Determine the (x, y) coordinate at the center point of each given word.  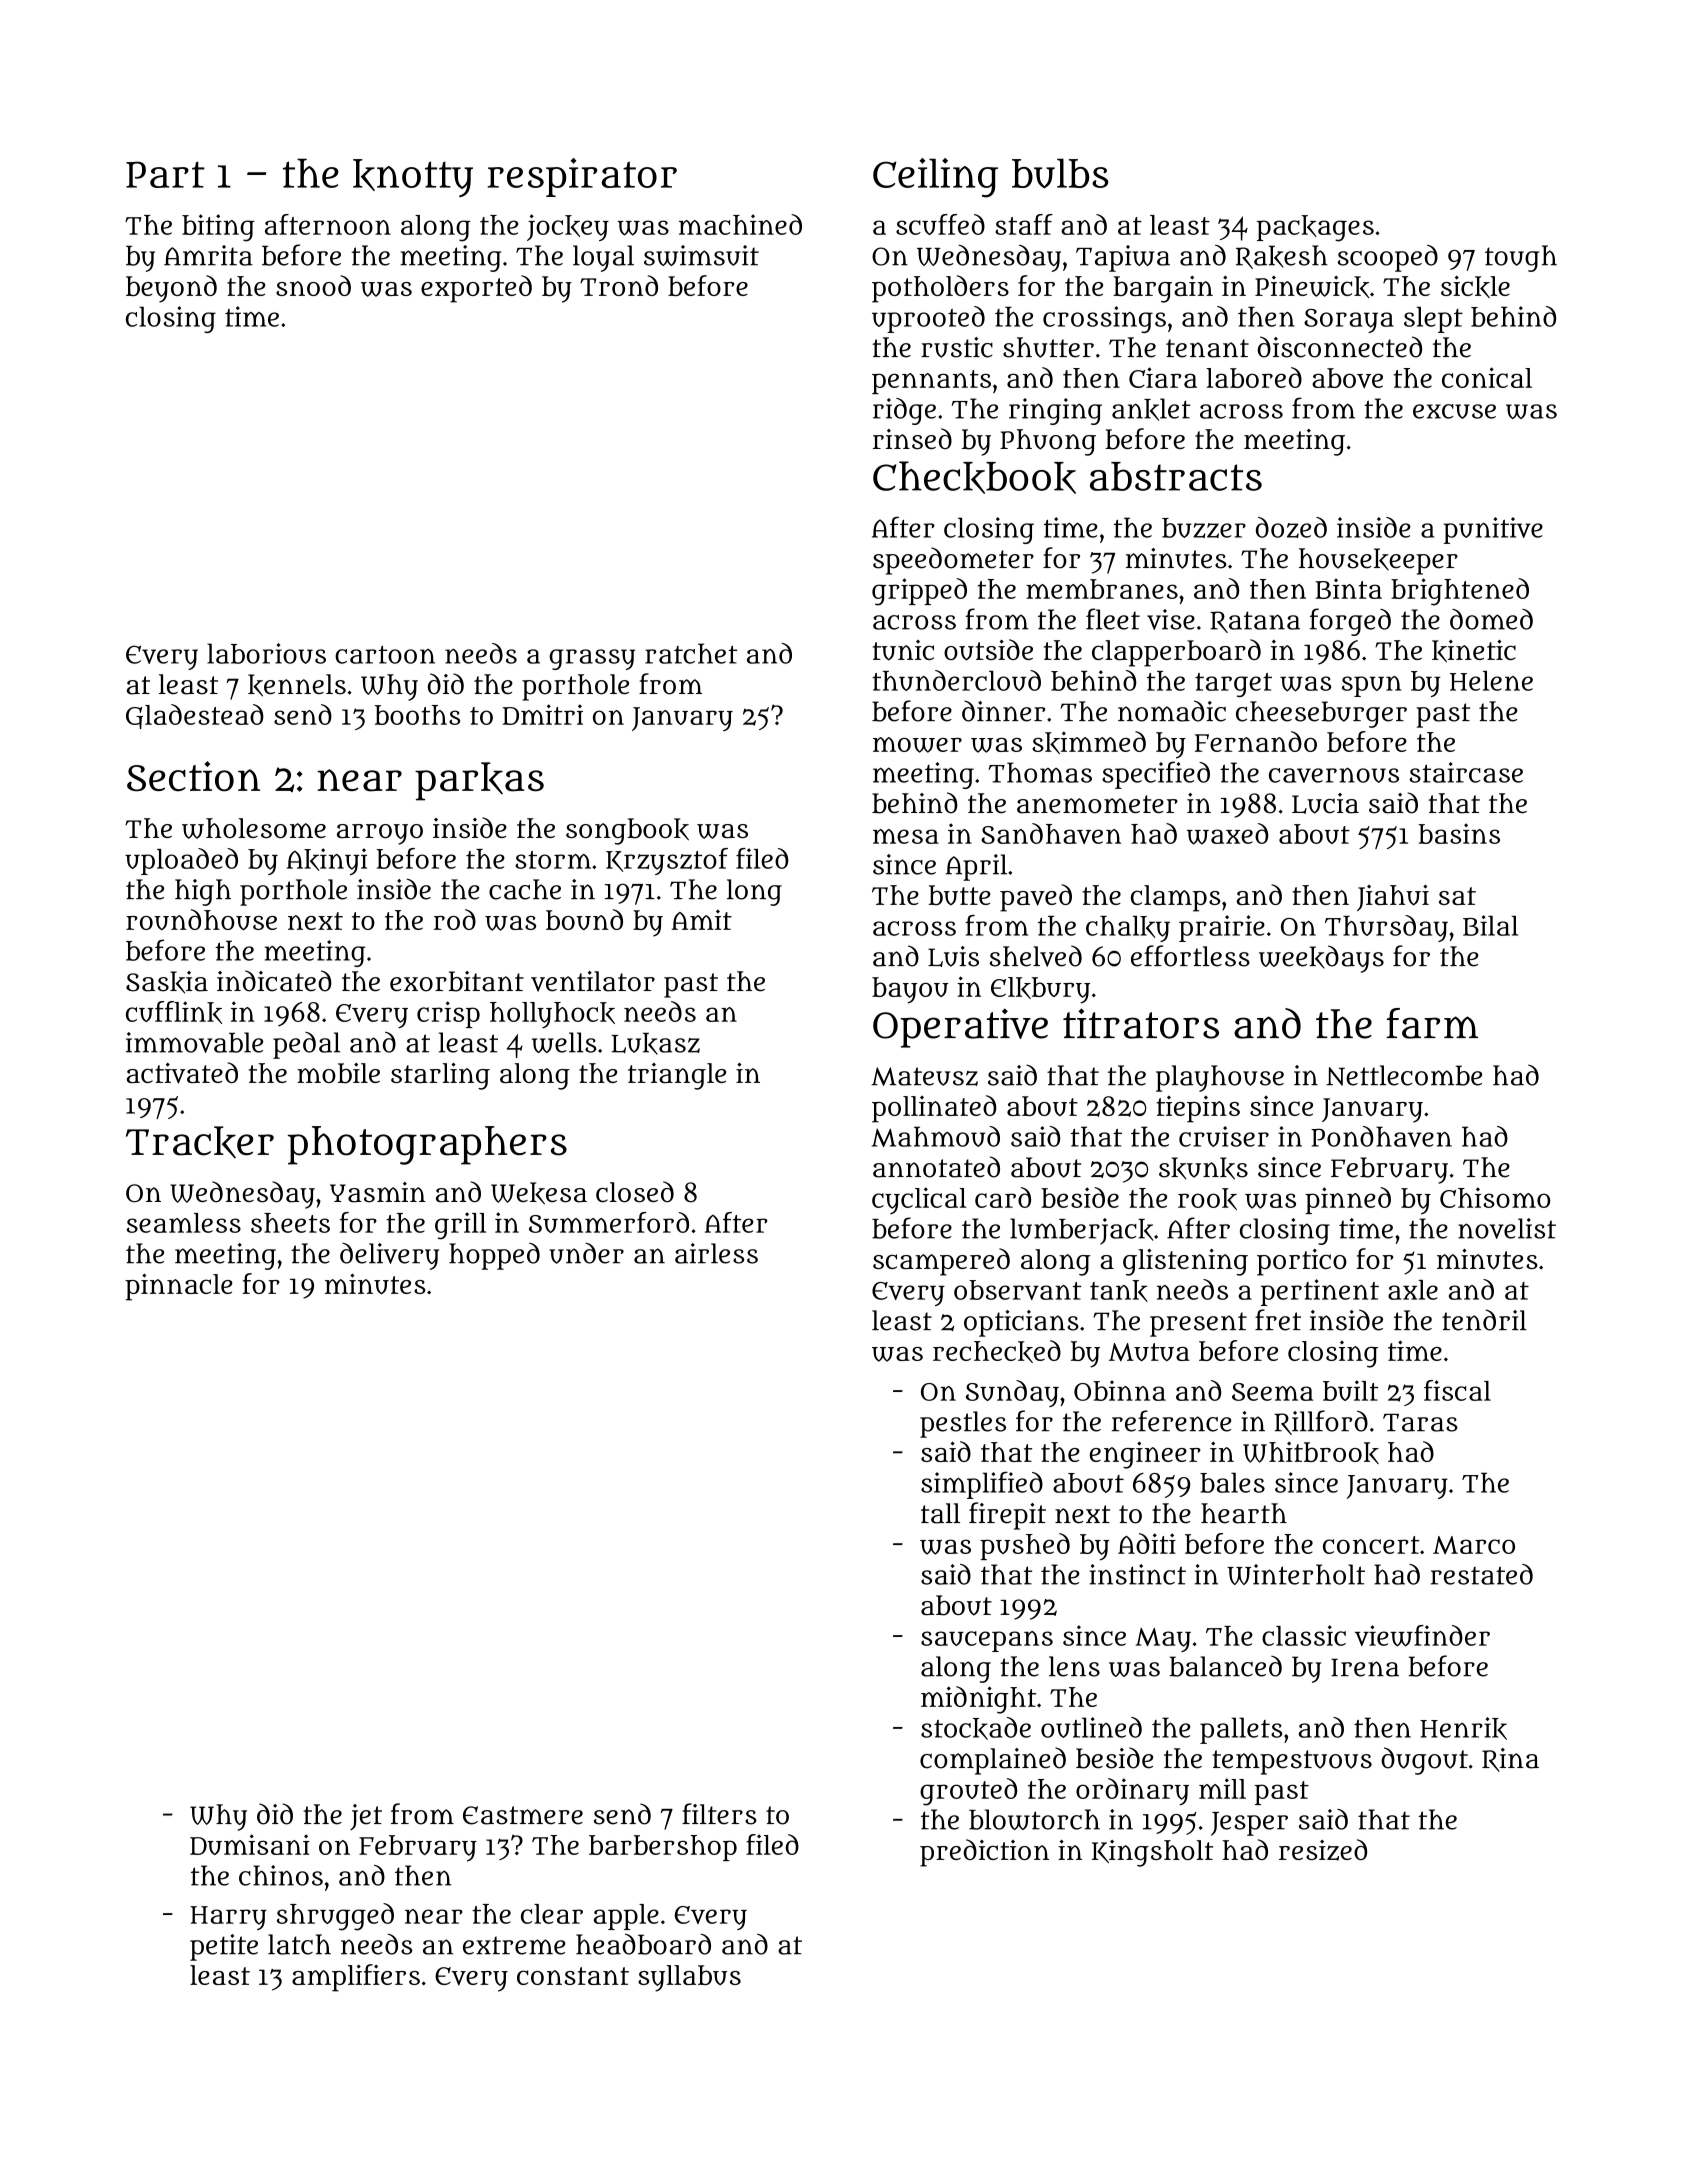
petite (224, 1947)
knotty (413, 178)
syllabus (689, 1978)
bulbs (1060, 173)
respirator (582, 177)
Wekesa (539, 1193)
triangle (677, 1076)
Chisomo (1495, 1197)
